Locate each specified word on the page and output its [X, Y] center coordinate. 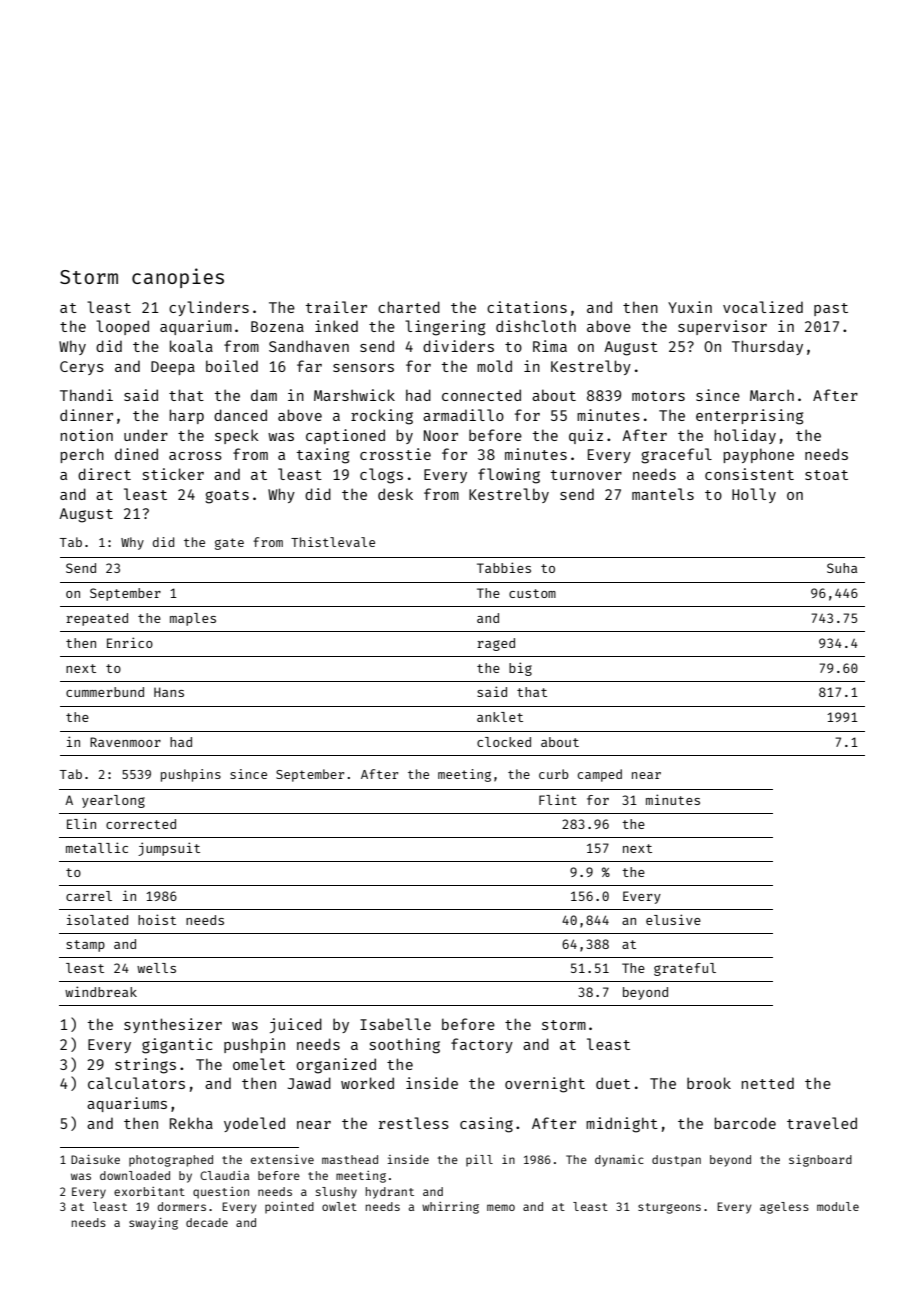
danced [240, 415]
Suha [842, 568]
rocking [382, 417]
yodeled [254, 1124]
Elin [81, 823]
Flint [558, 799]
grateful [685, 969]
